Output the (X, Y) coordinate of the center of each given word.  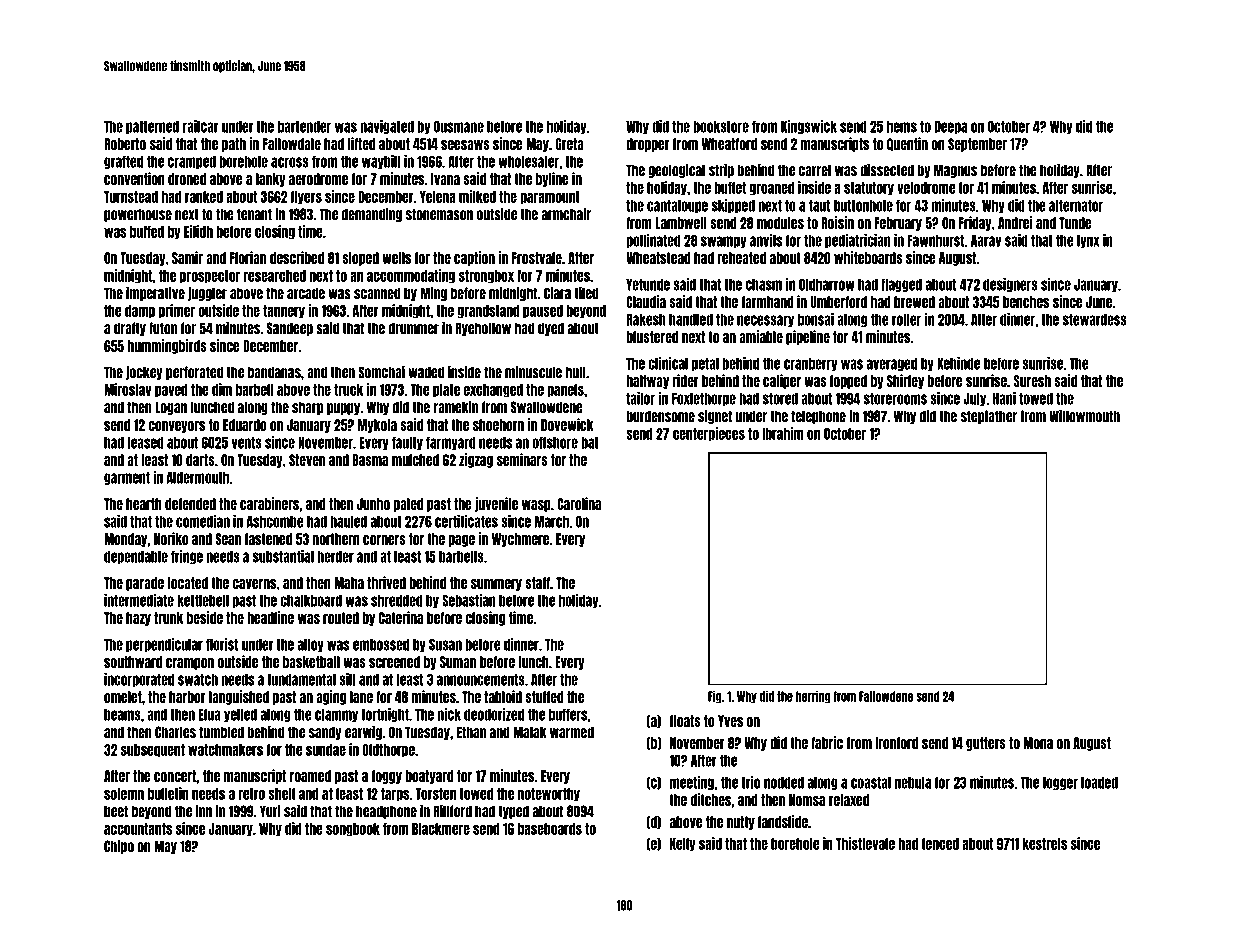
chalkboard (311, 601)
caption (474, 258)
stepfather (989, 417)
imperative (155, 293)
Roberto (125, 144)
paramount (549, 198)
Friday (975, 223)
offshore (555, 442)
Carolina (579, 503)
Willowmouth (1084, 416)
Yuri (270, 811)
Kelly (683, 845)
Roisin (837, 222)
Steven (307, 460)
